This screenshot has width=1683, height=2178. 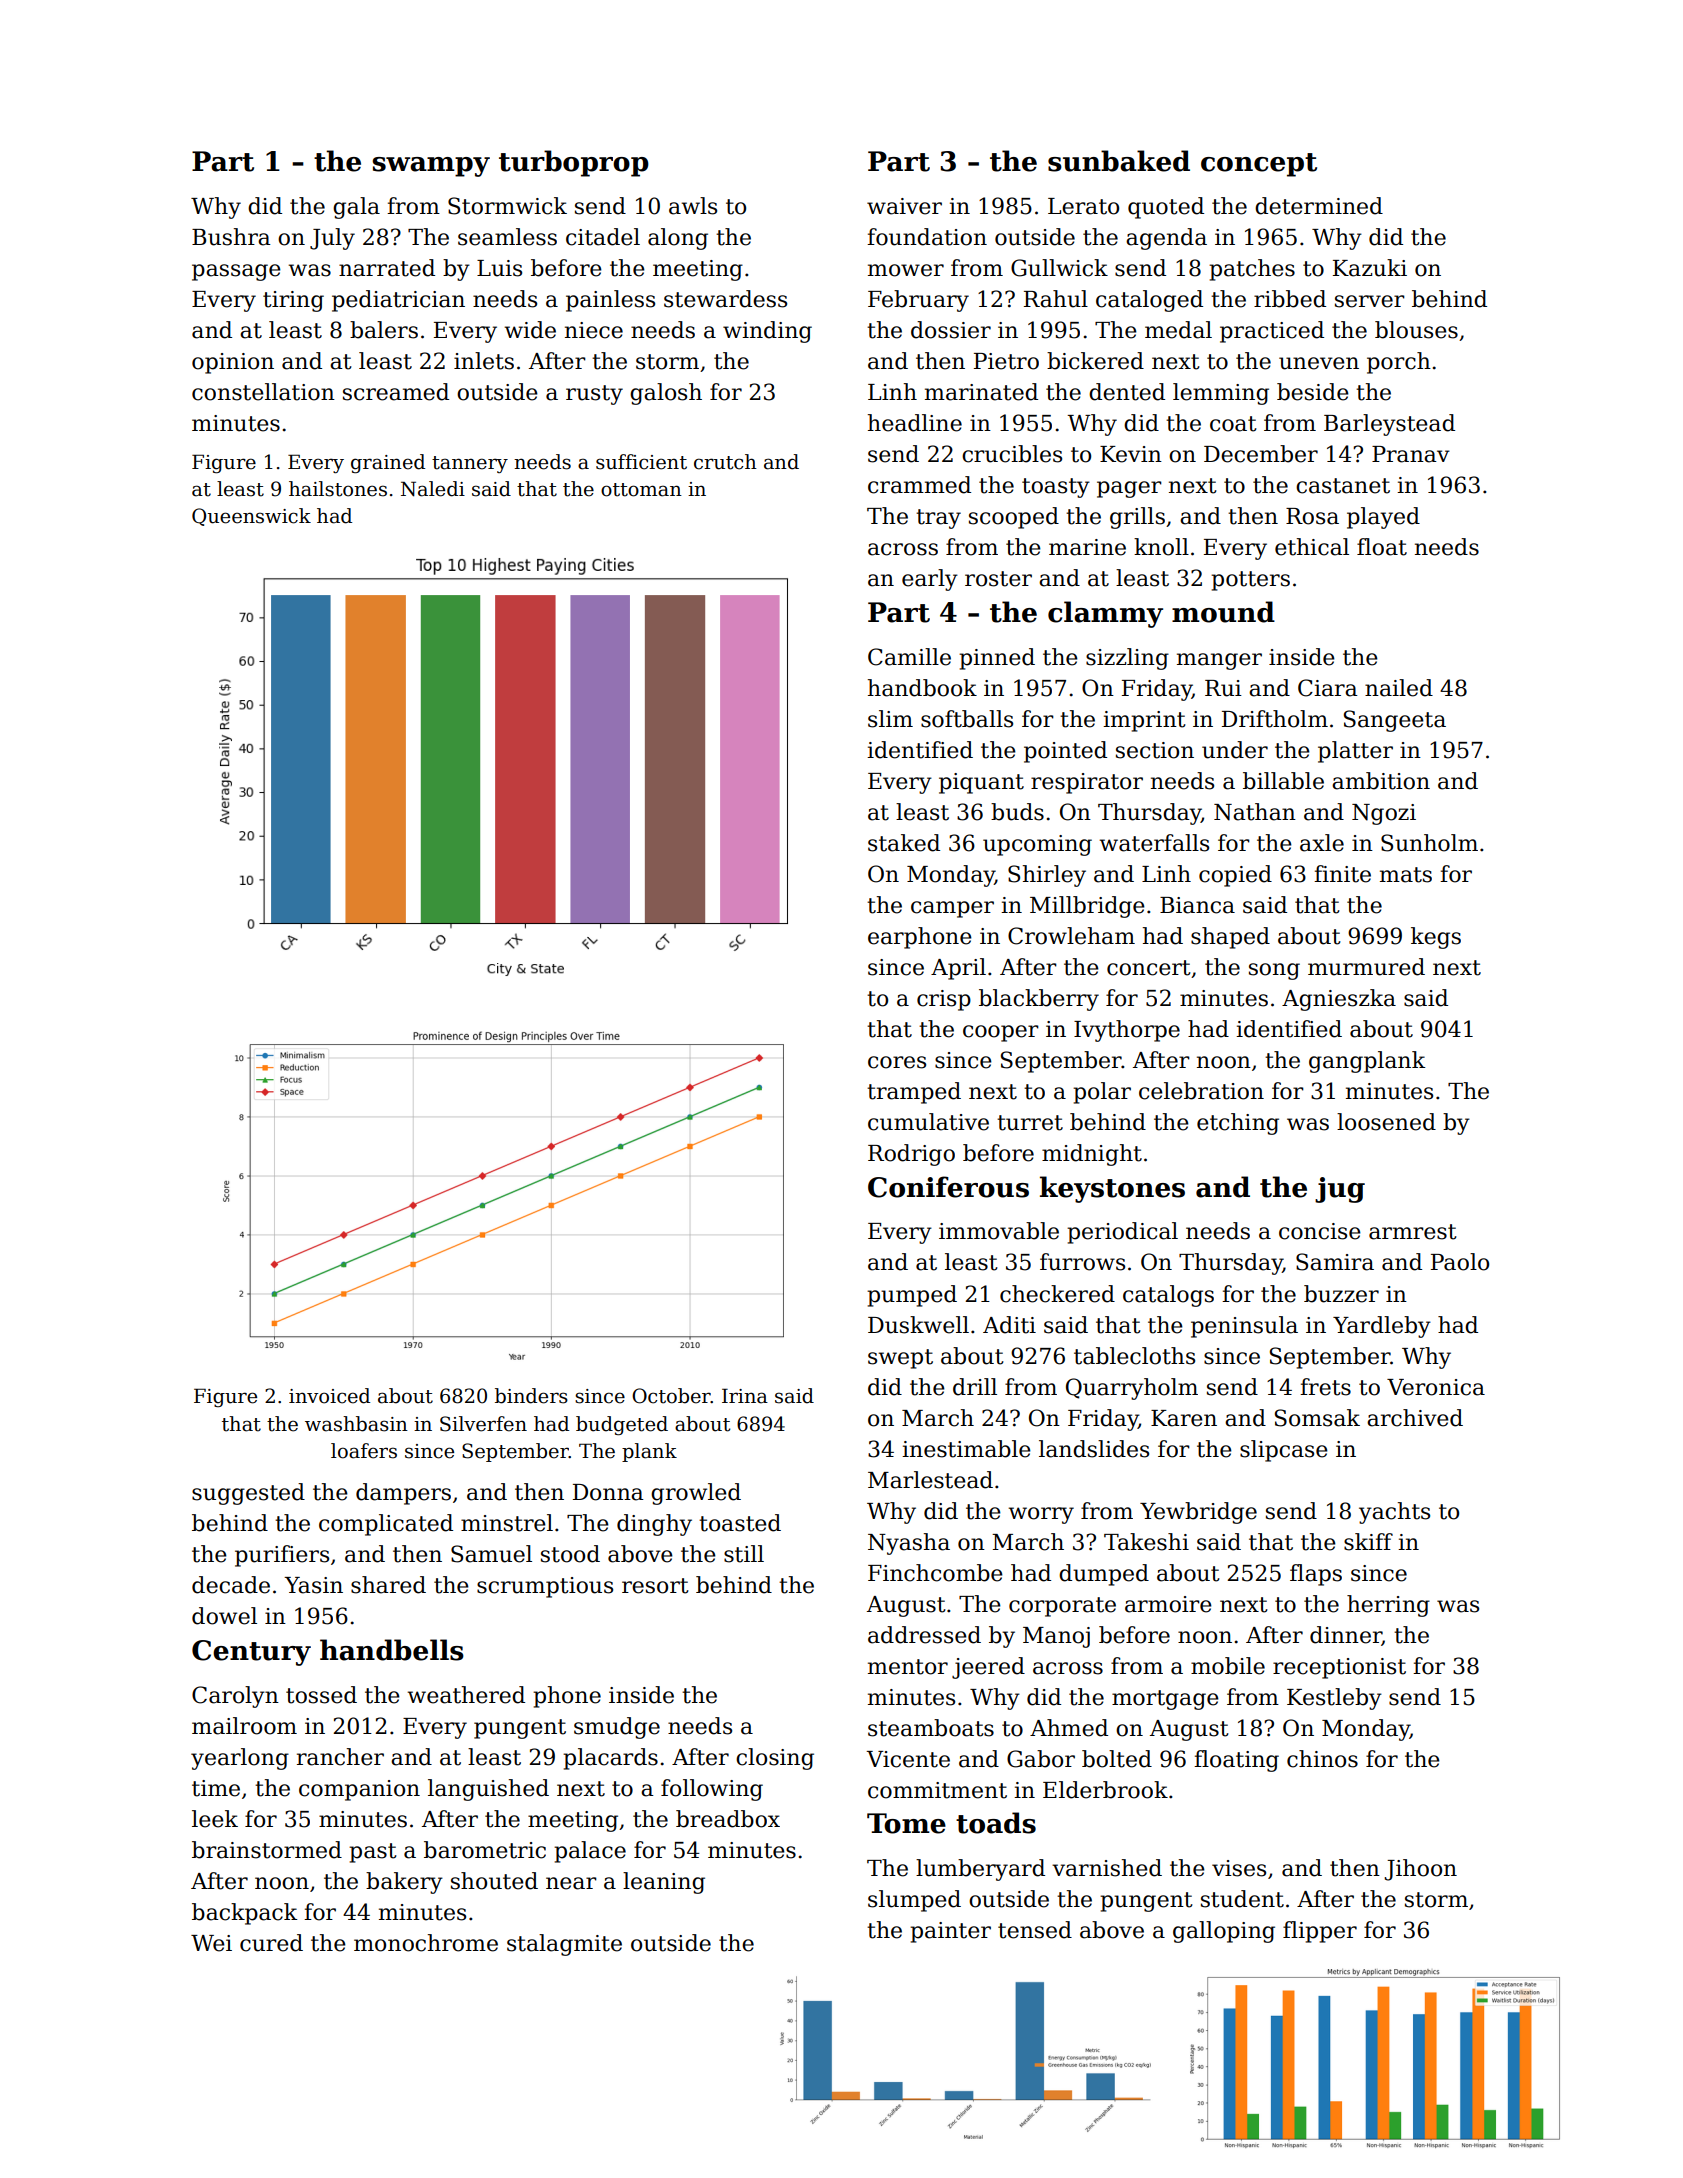 I want to click on camper, so click(x=952, y=909).
